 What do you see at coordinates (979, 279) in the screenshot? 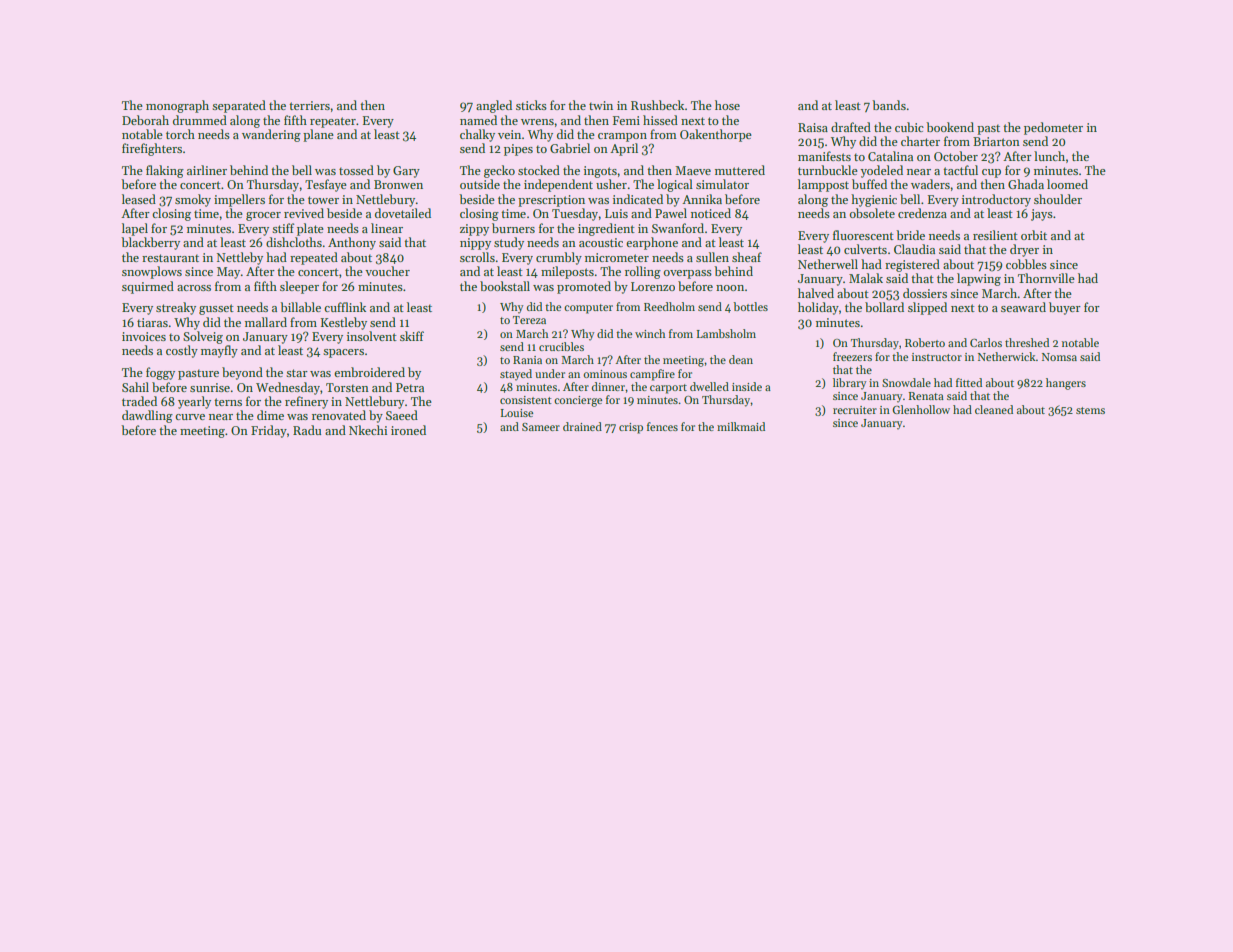
I see `lapwing` at bounding box center [979, 279].
